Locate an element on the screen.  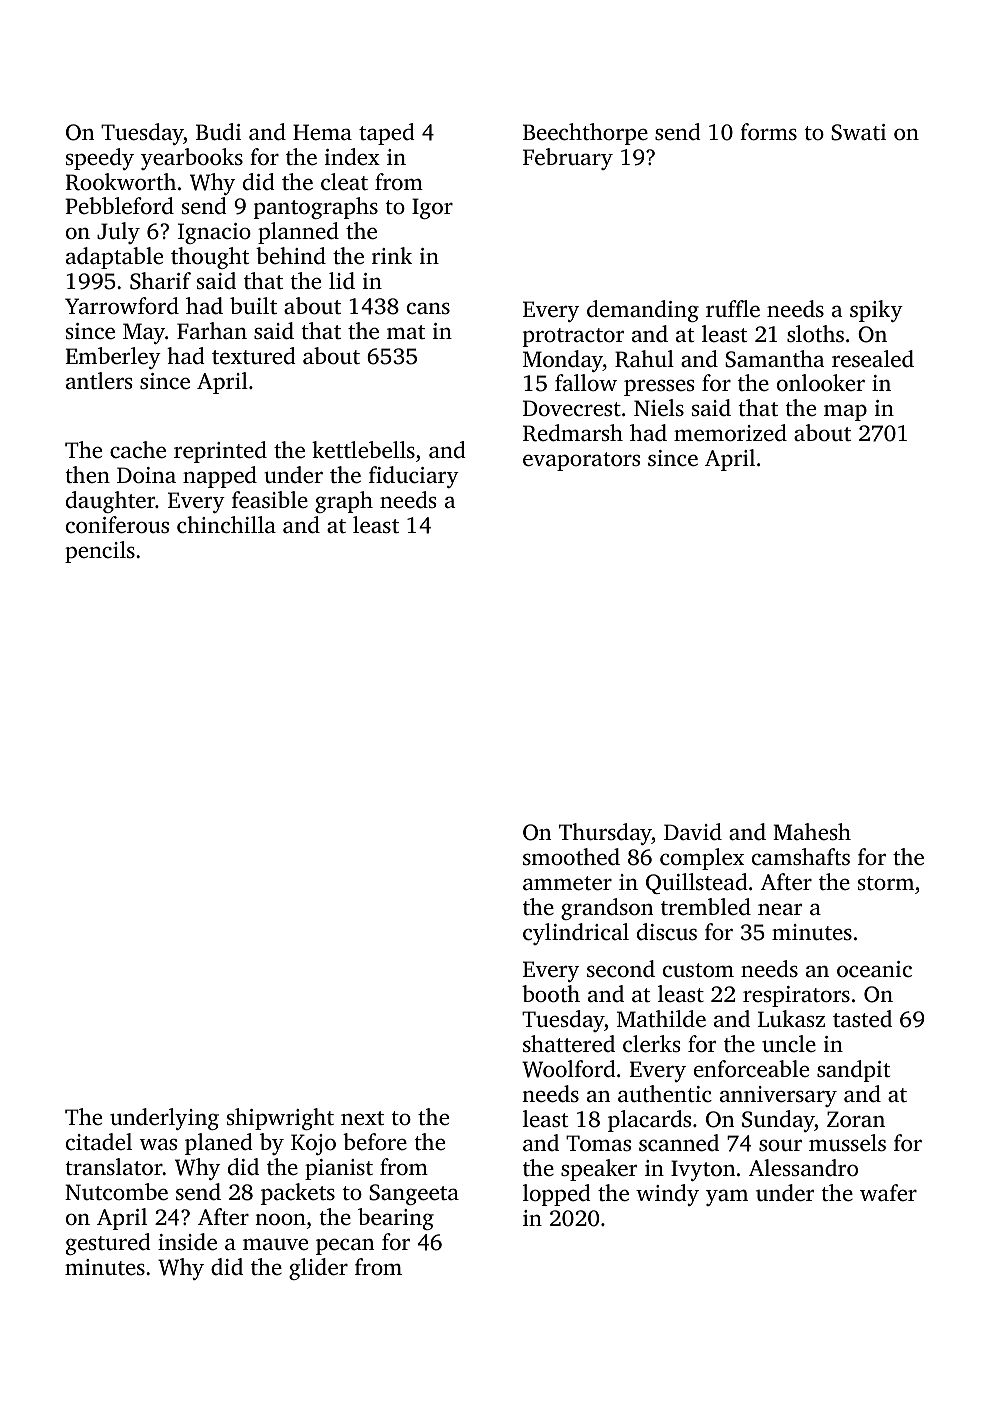
Beechthorpe is located at coordinates (585, 134).
